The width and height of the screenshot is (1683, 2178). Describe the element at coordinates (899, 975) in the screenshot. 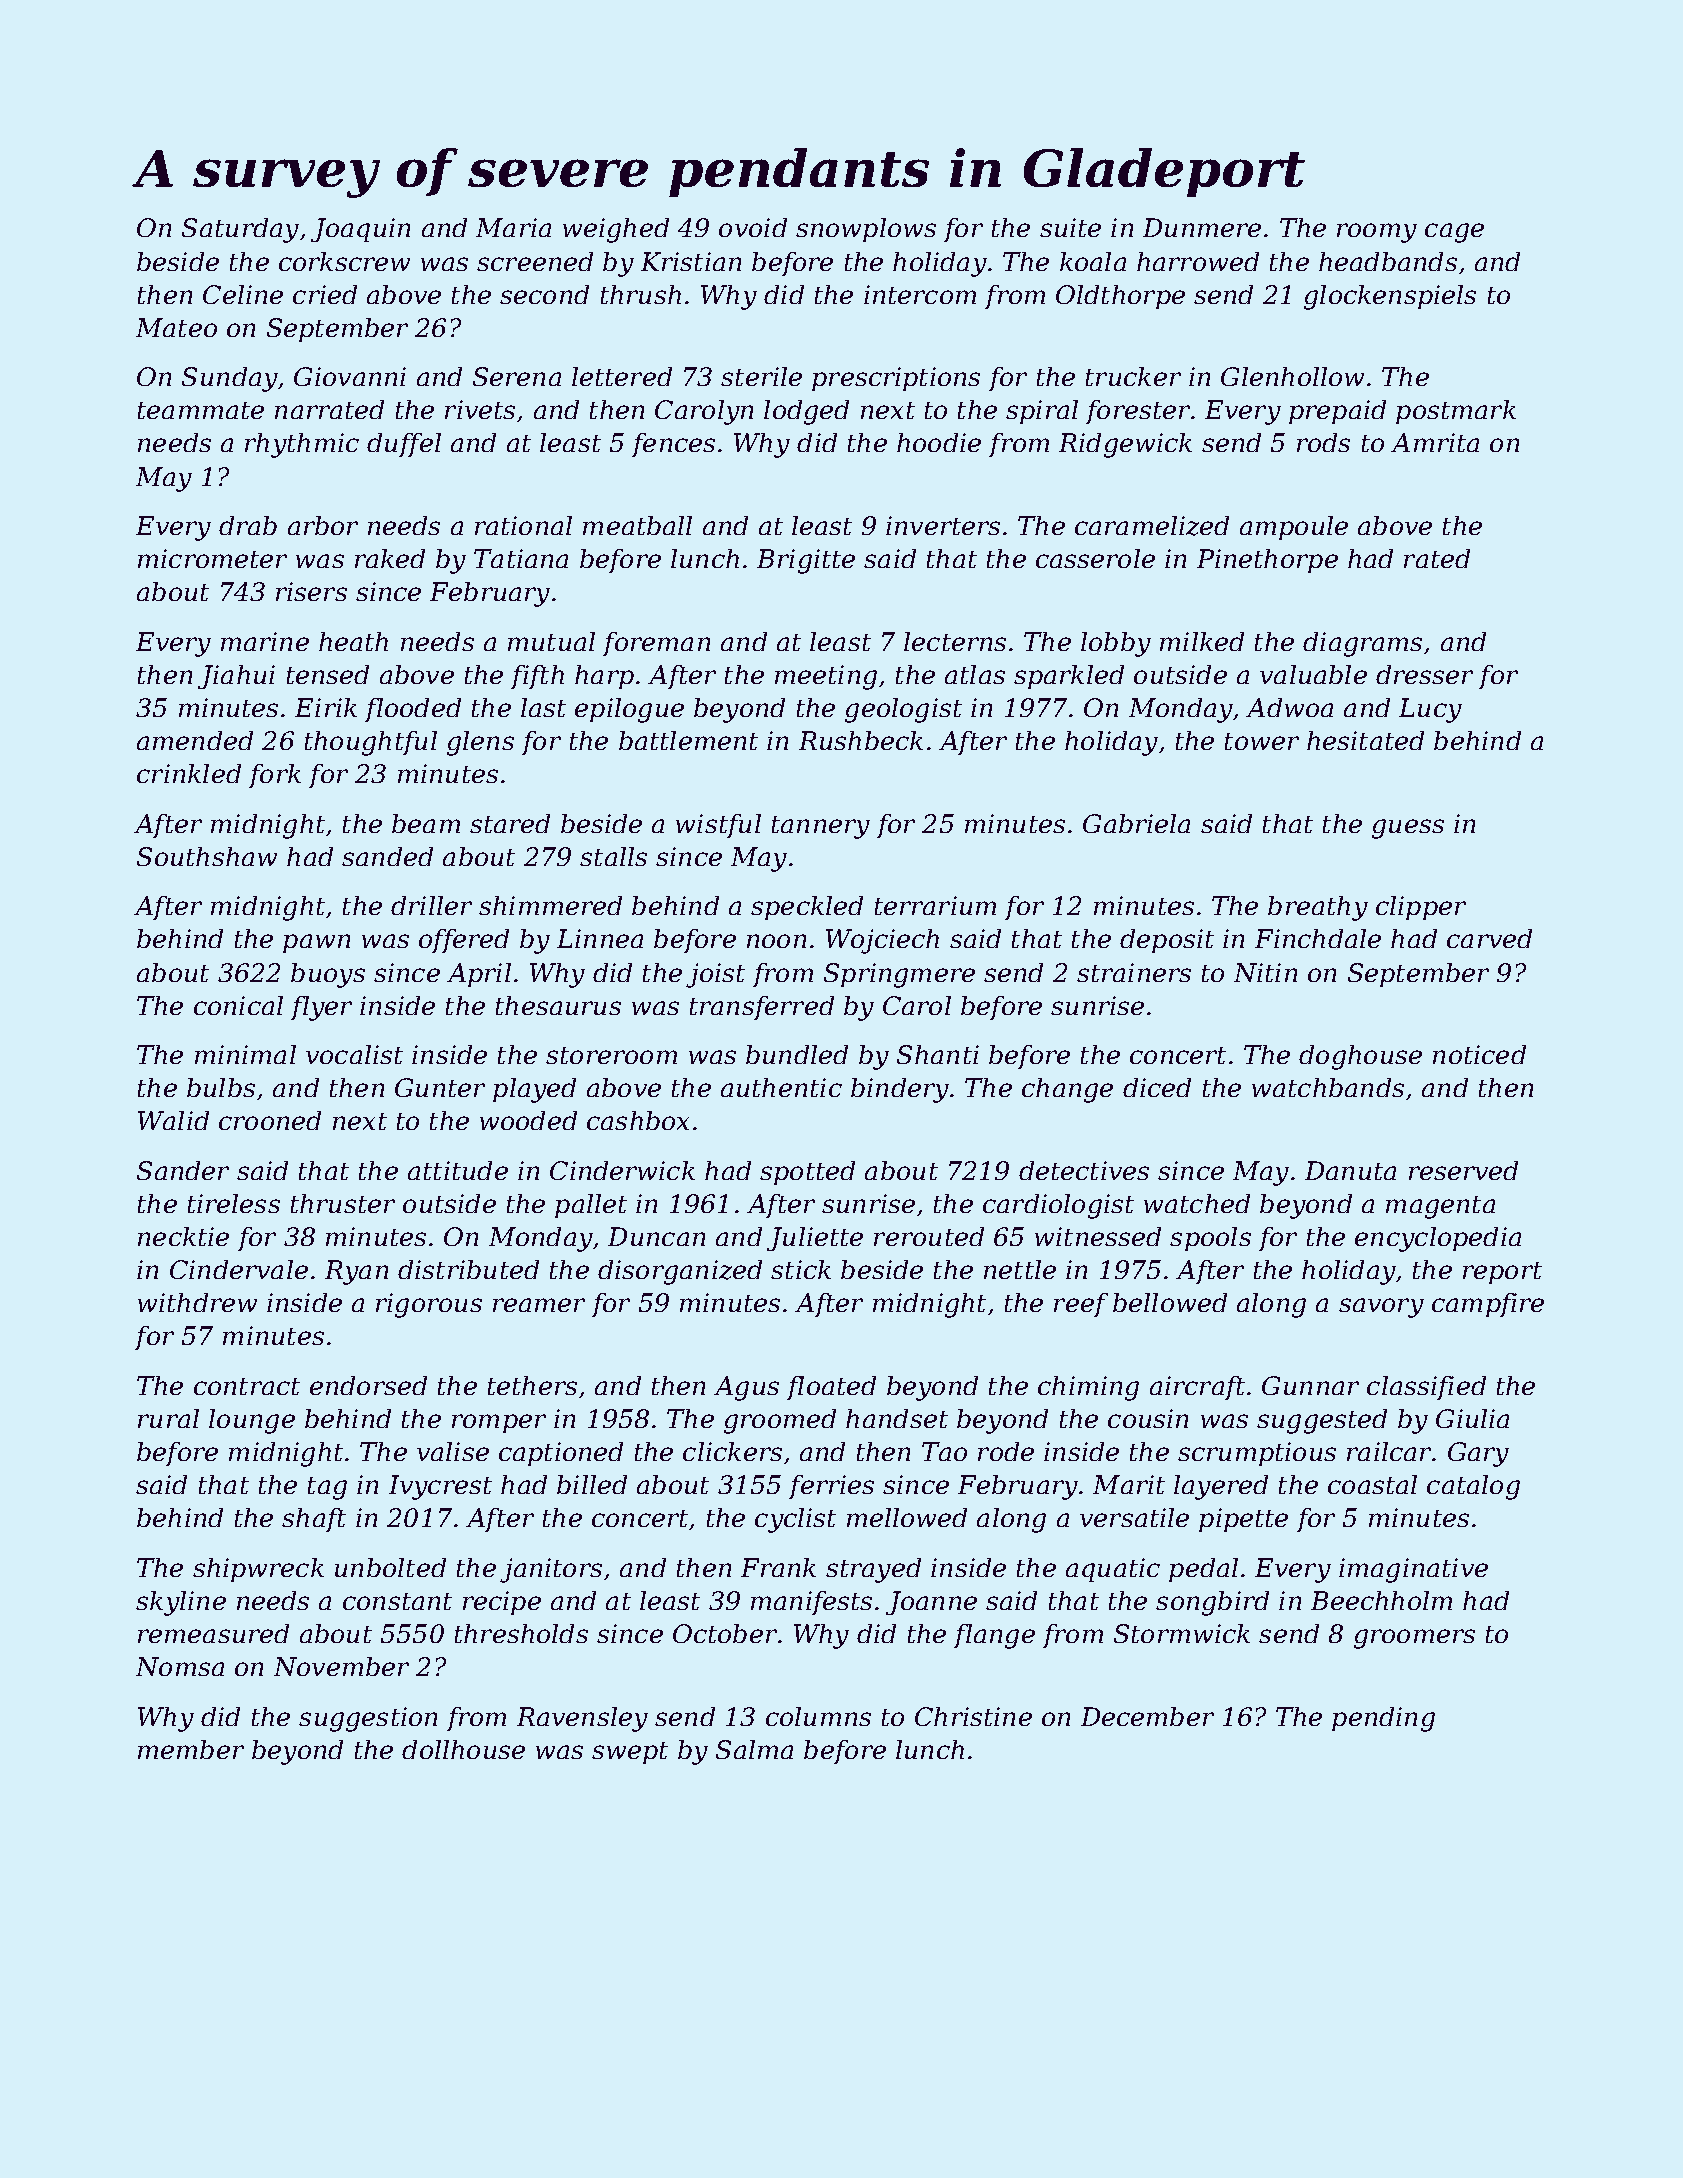

I see `Springmere` at that location.
